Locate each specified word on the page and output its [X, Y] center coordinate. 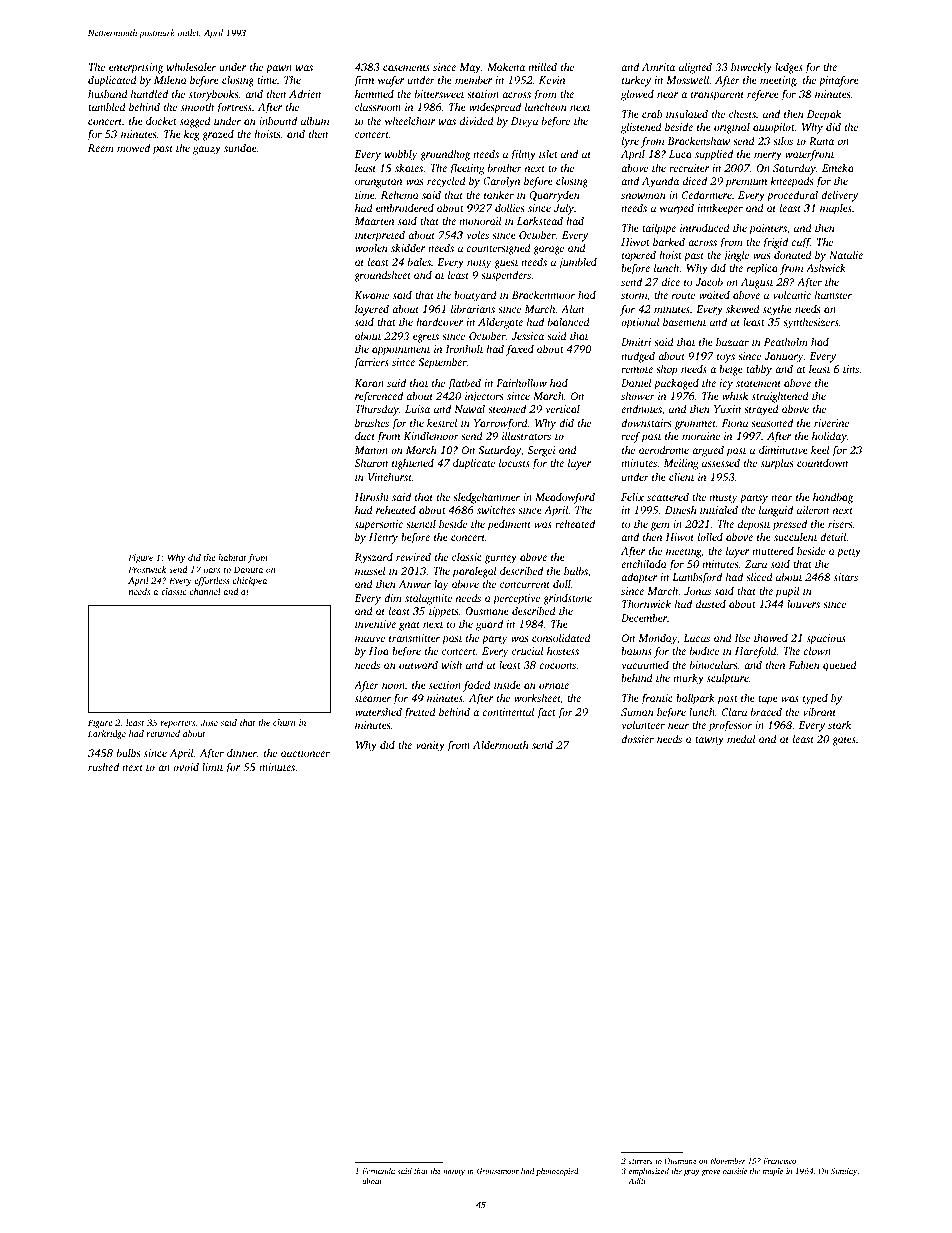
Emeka [838, 167]
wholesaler [191, 66]
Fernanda [378, 1171]
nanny [454, 1173]
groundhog [445, 155]
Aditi [637, 1181]
